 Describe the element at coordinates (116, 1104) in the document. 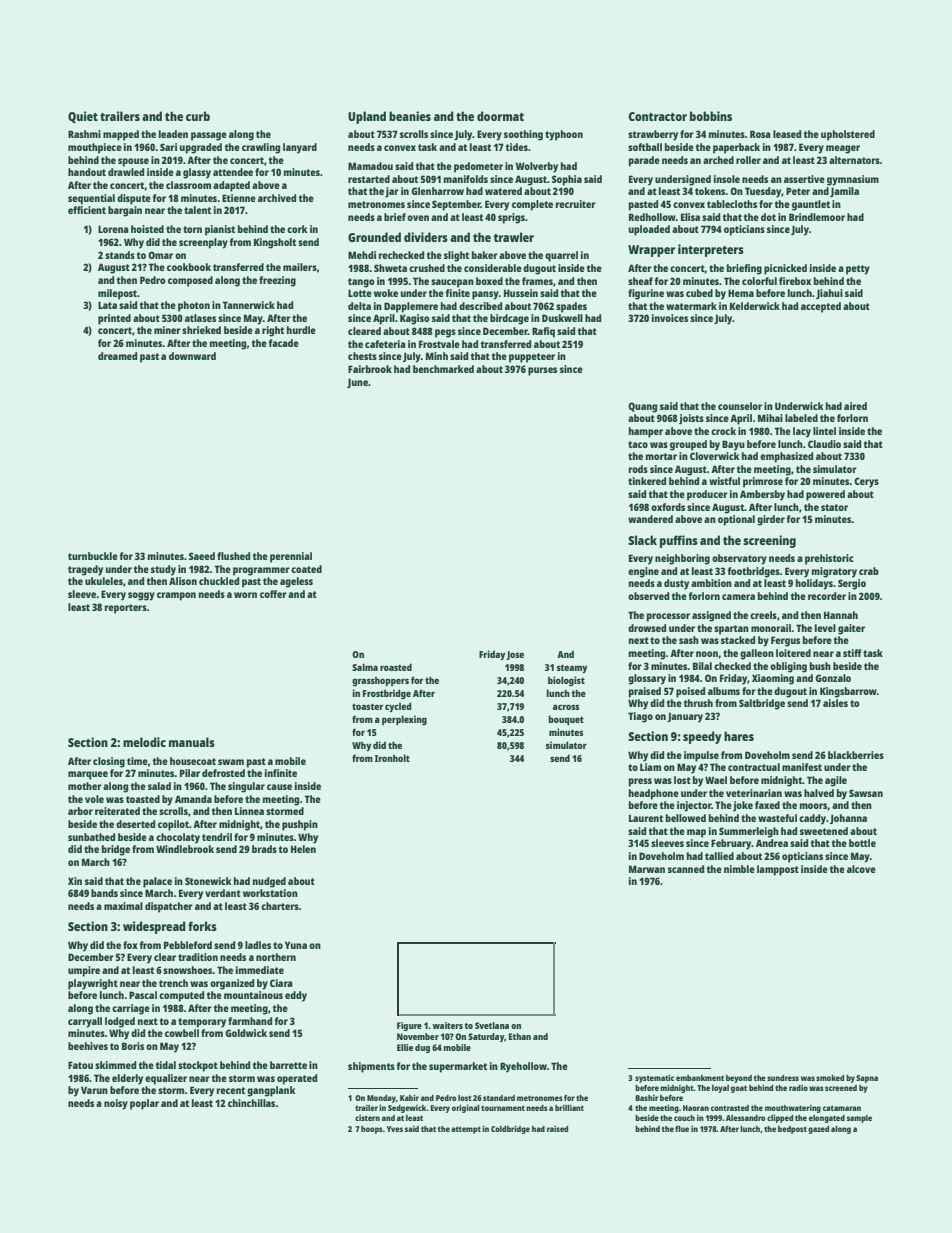

I see `noisy` at that location.
